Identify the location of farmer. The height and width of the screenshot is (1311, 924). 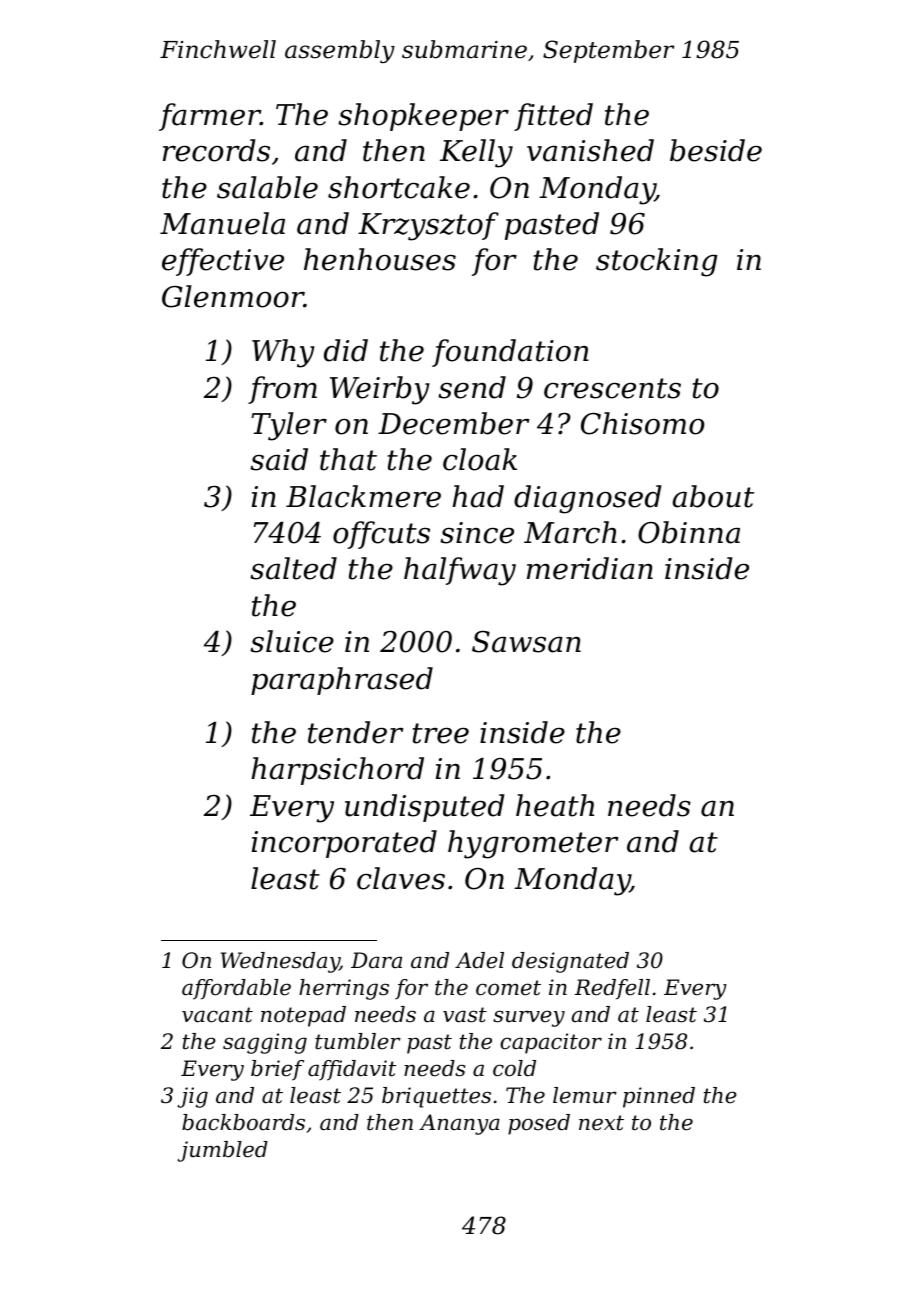
(209, 117).
